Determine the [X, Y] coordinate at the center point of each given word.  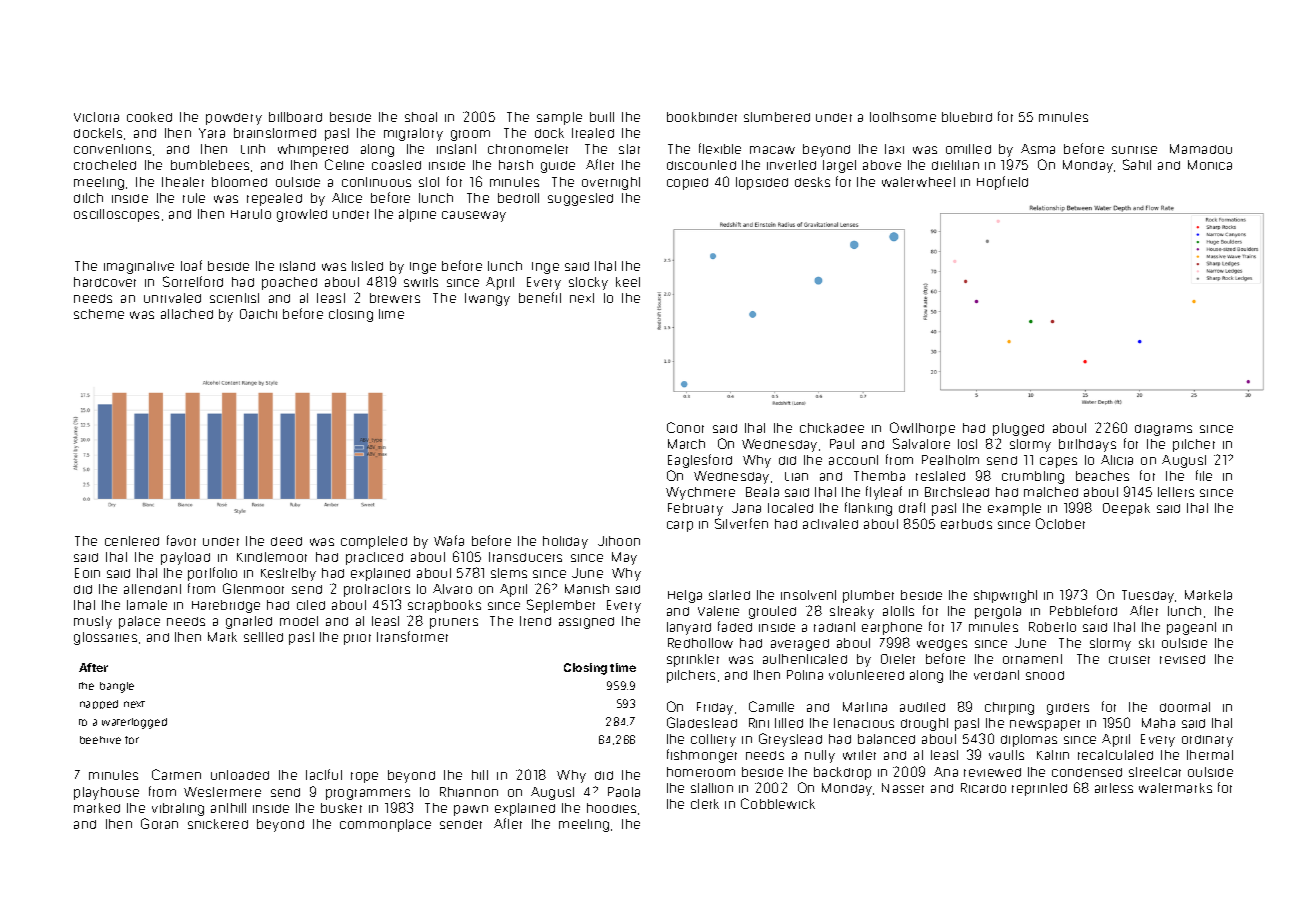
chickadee [832, 428]
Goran [159, 823]
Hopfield [1002, 183]
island [297, 266]
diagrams [1163, 430]
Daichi [258, 314]
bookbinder [702, 117]
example [1014, 509]
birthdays [1087, 445]
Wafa [449, 540]
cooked [149, 117]
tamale [147, 605]
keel [628, 282]
